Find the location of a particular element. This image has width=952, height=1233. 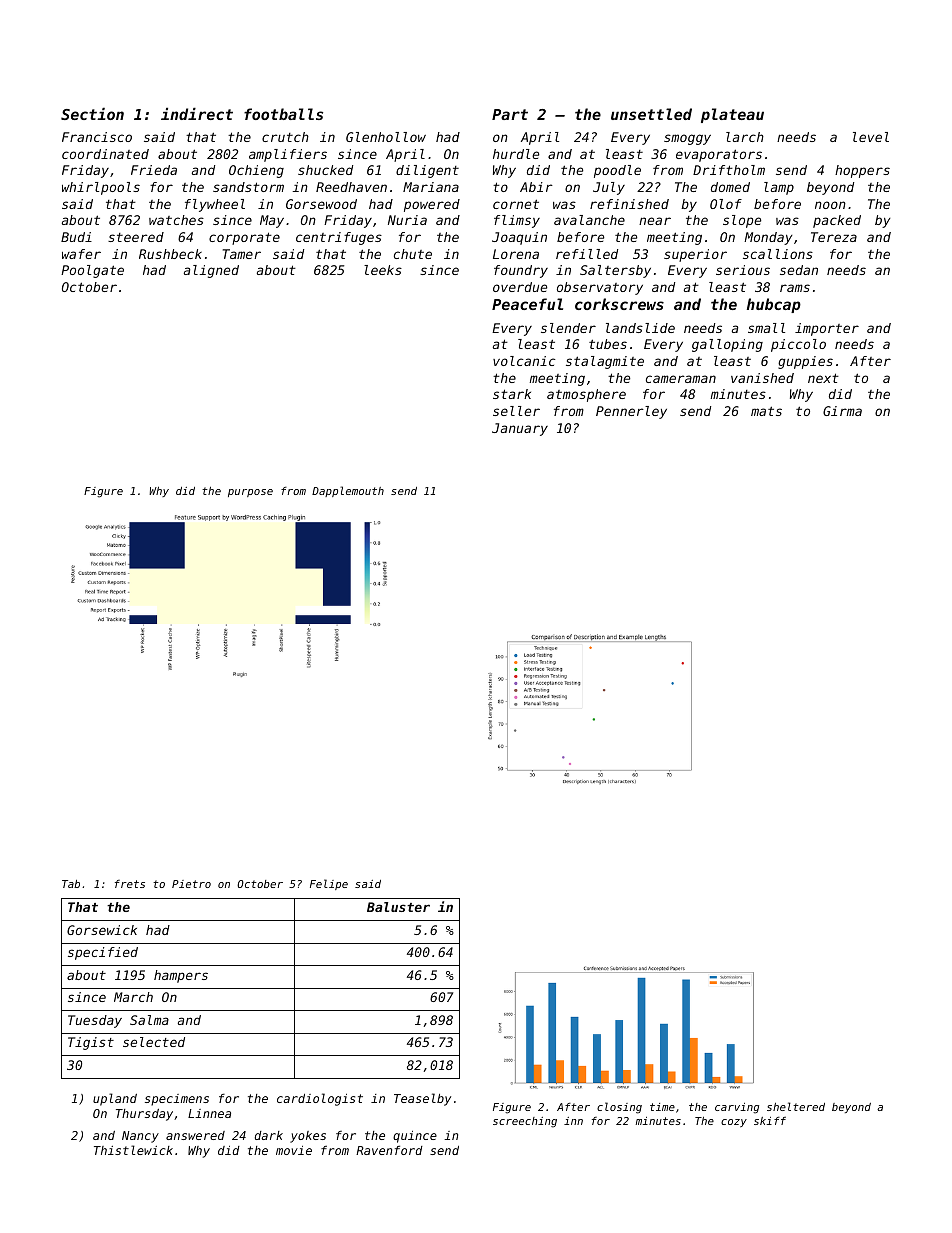

Poolgate is located at coordinates (92, 271).
